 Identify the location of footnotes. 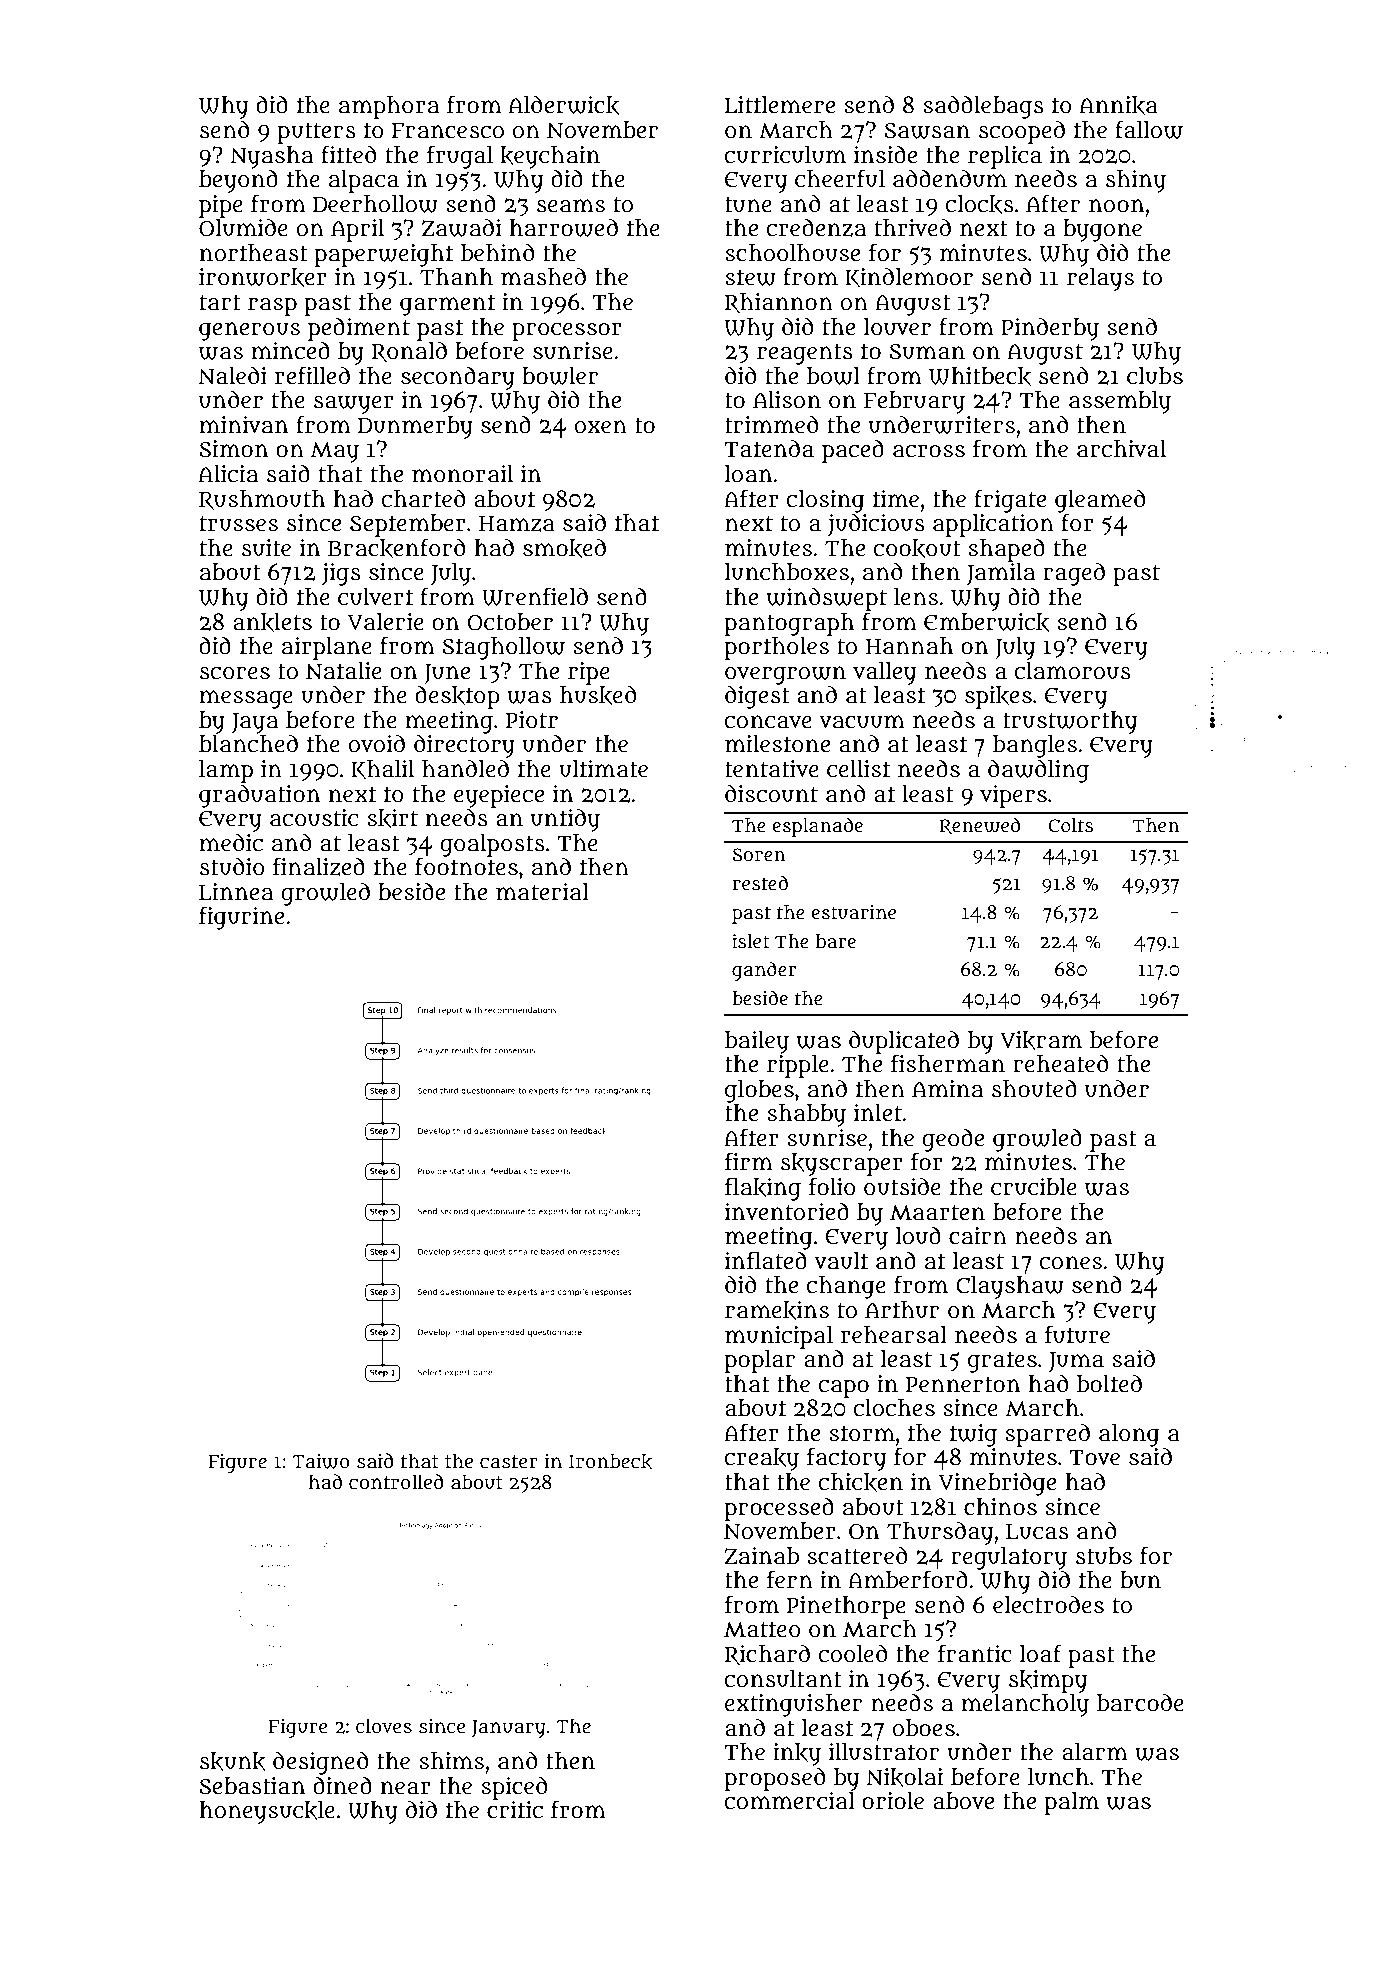
(466, 866).
